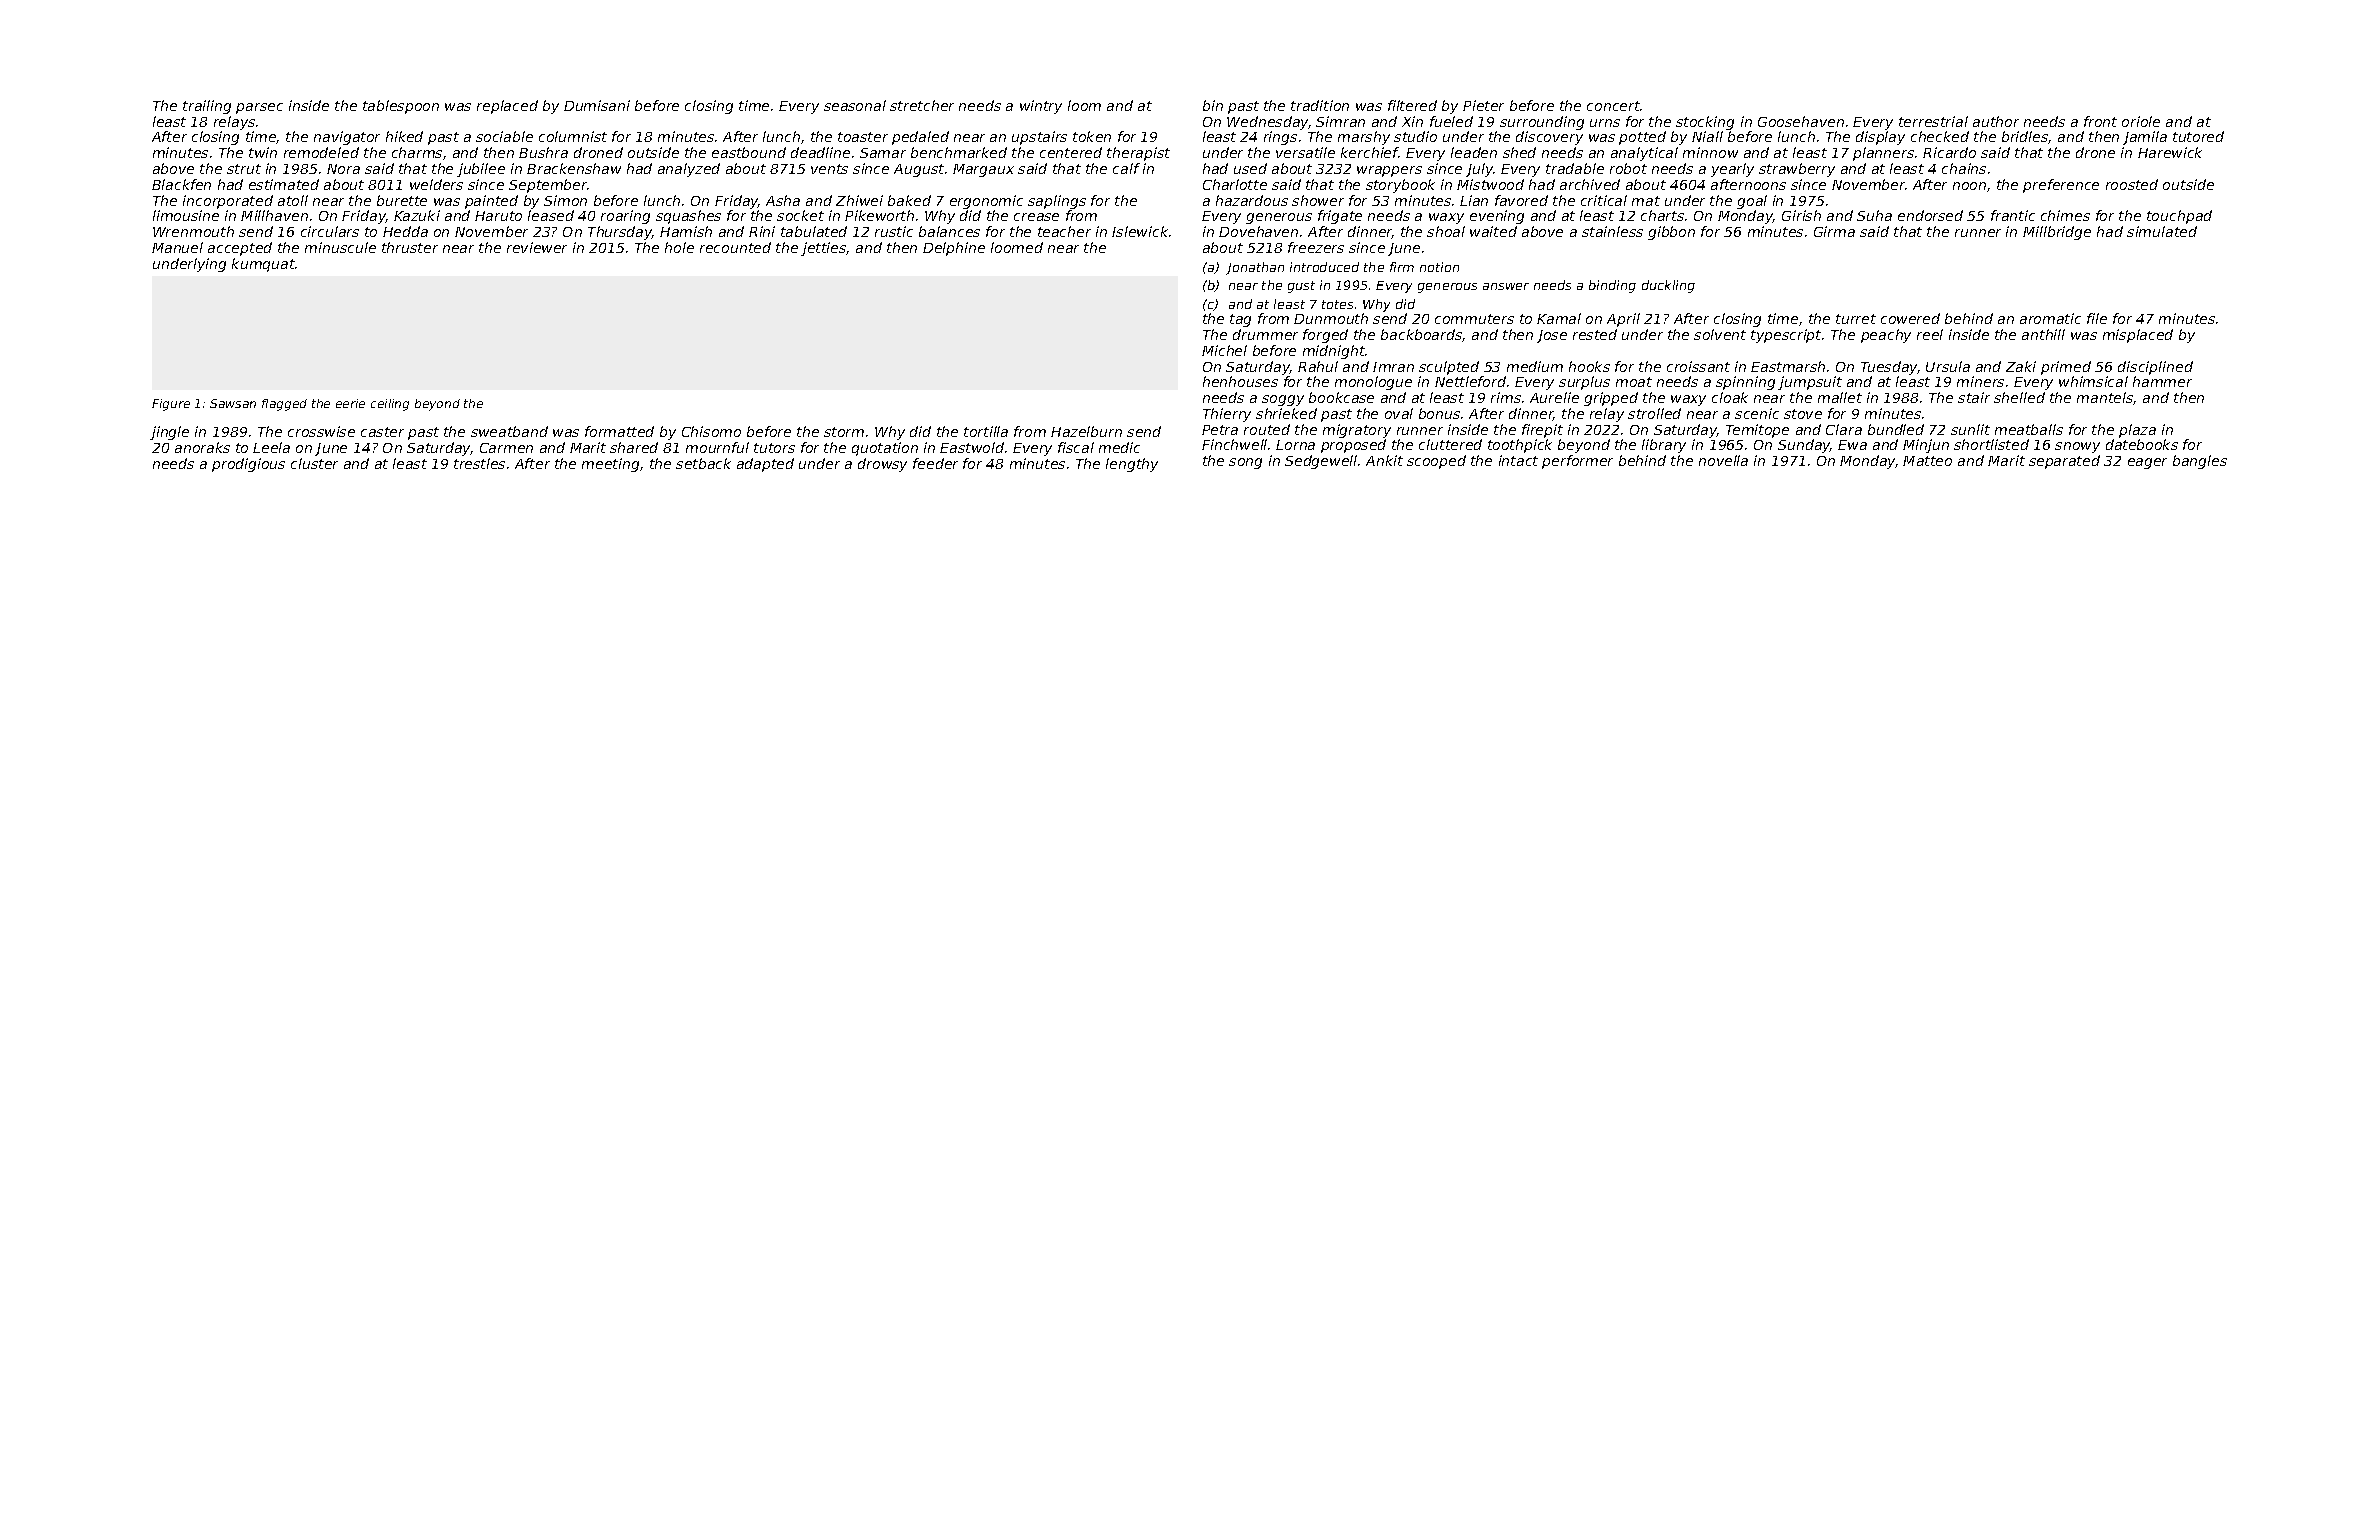  Describe the element at coordinates (479, 463) in the screenshot. I see `trestles` at that location.
